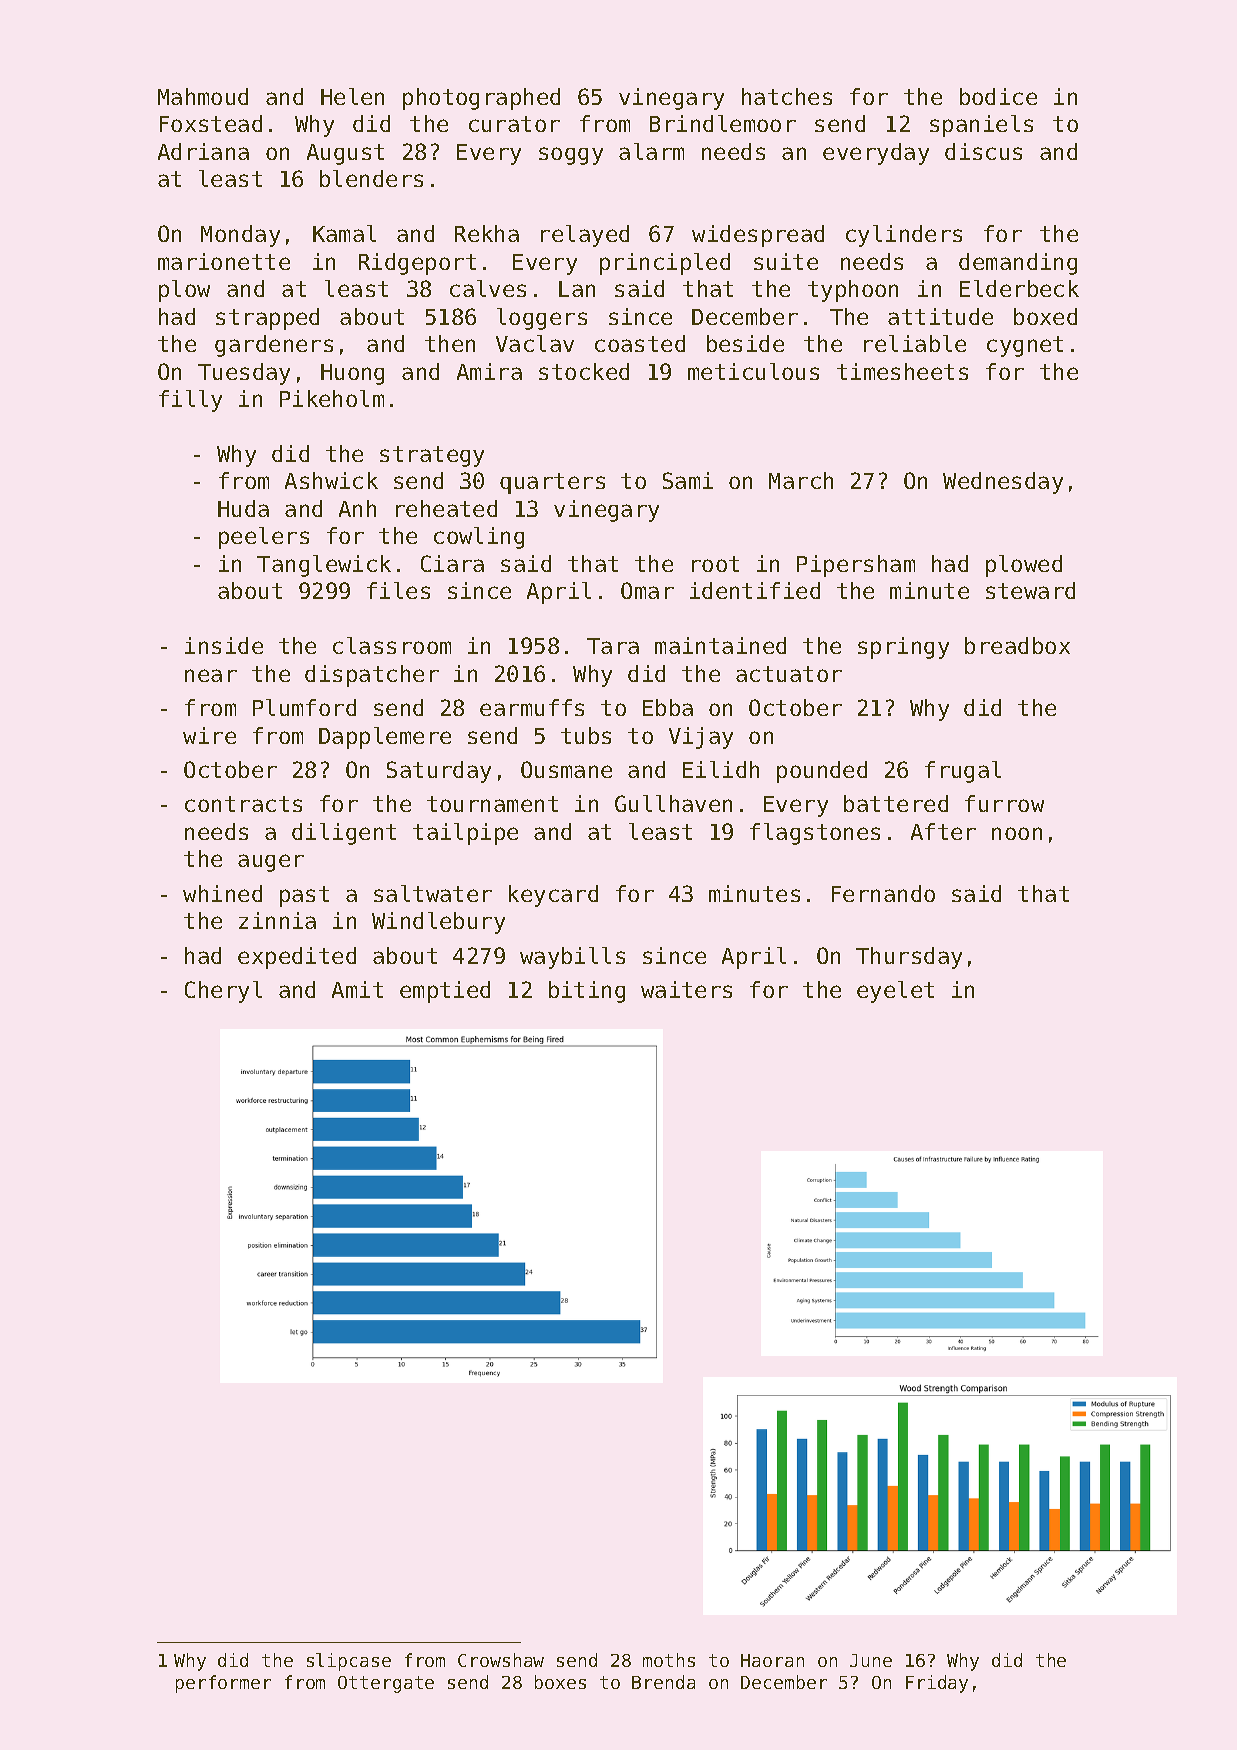 The height and width of the screenshot is (1750, 1237). What do you see at coordinates (344, 834) in the screenshot?
I see `diligent` at bounding box center [344, 834].
